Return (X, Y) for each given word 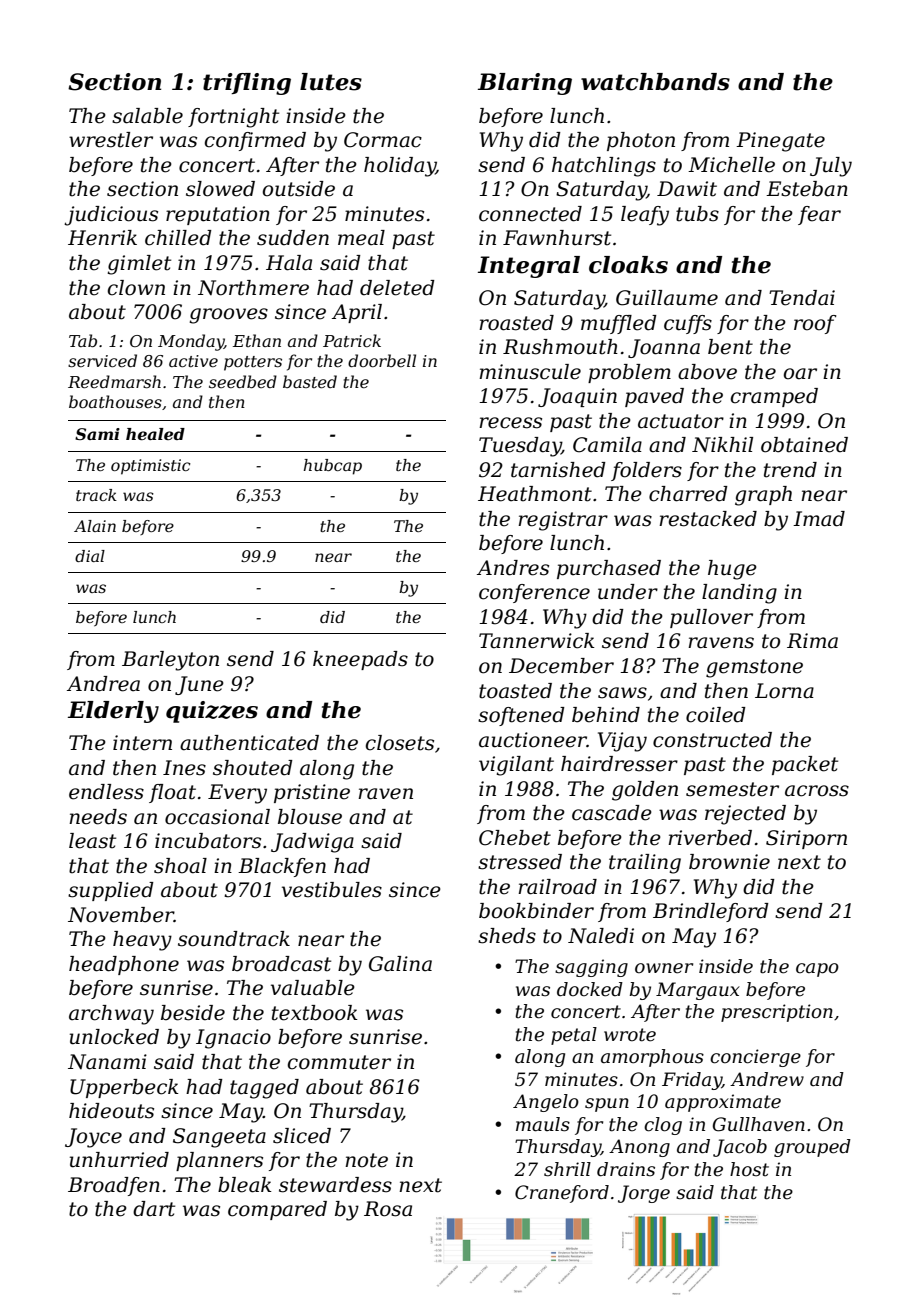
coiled (716, 715)
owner (664, 968)
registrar (563, 521)
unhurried (119, 1160)
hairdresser (619, 764)
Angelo (546, 1103)
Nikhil (722, 444)
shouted (253, 768)
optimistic (151, 467)
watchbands (655, 82)
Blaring (525, 84)
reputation (218, 215)
